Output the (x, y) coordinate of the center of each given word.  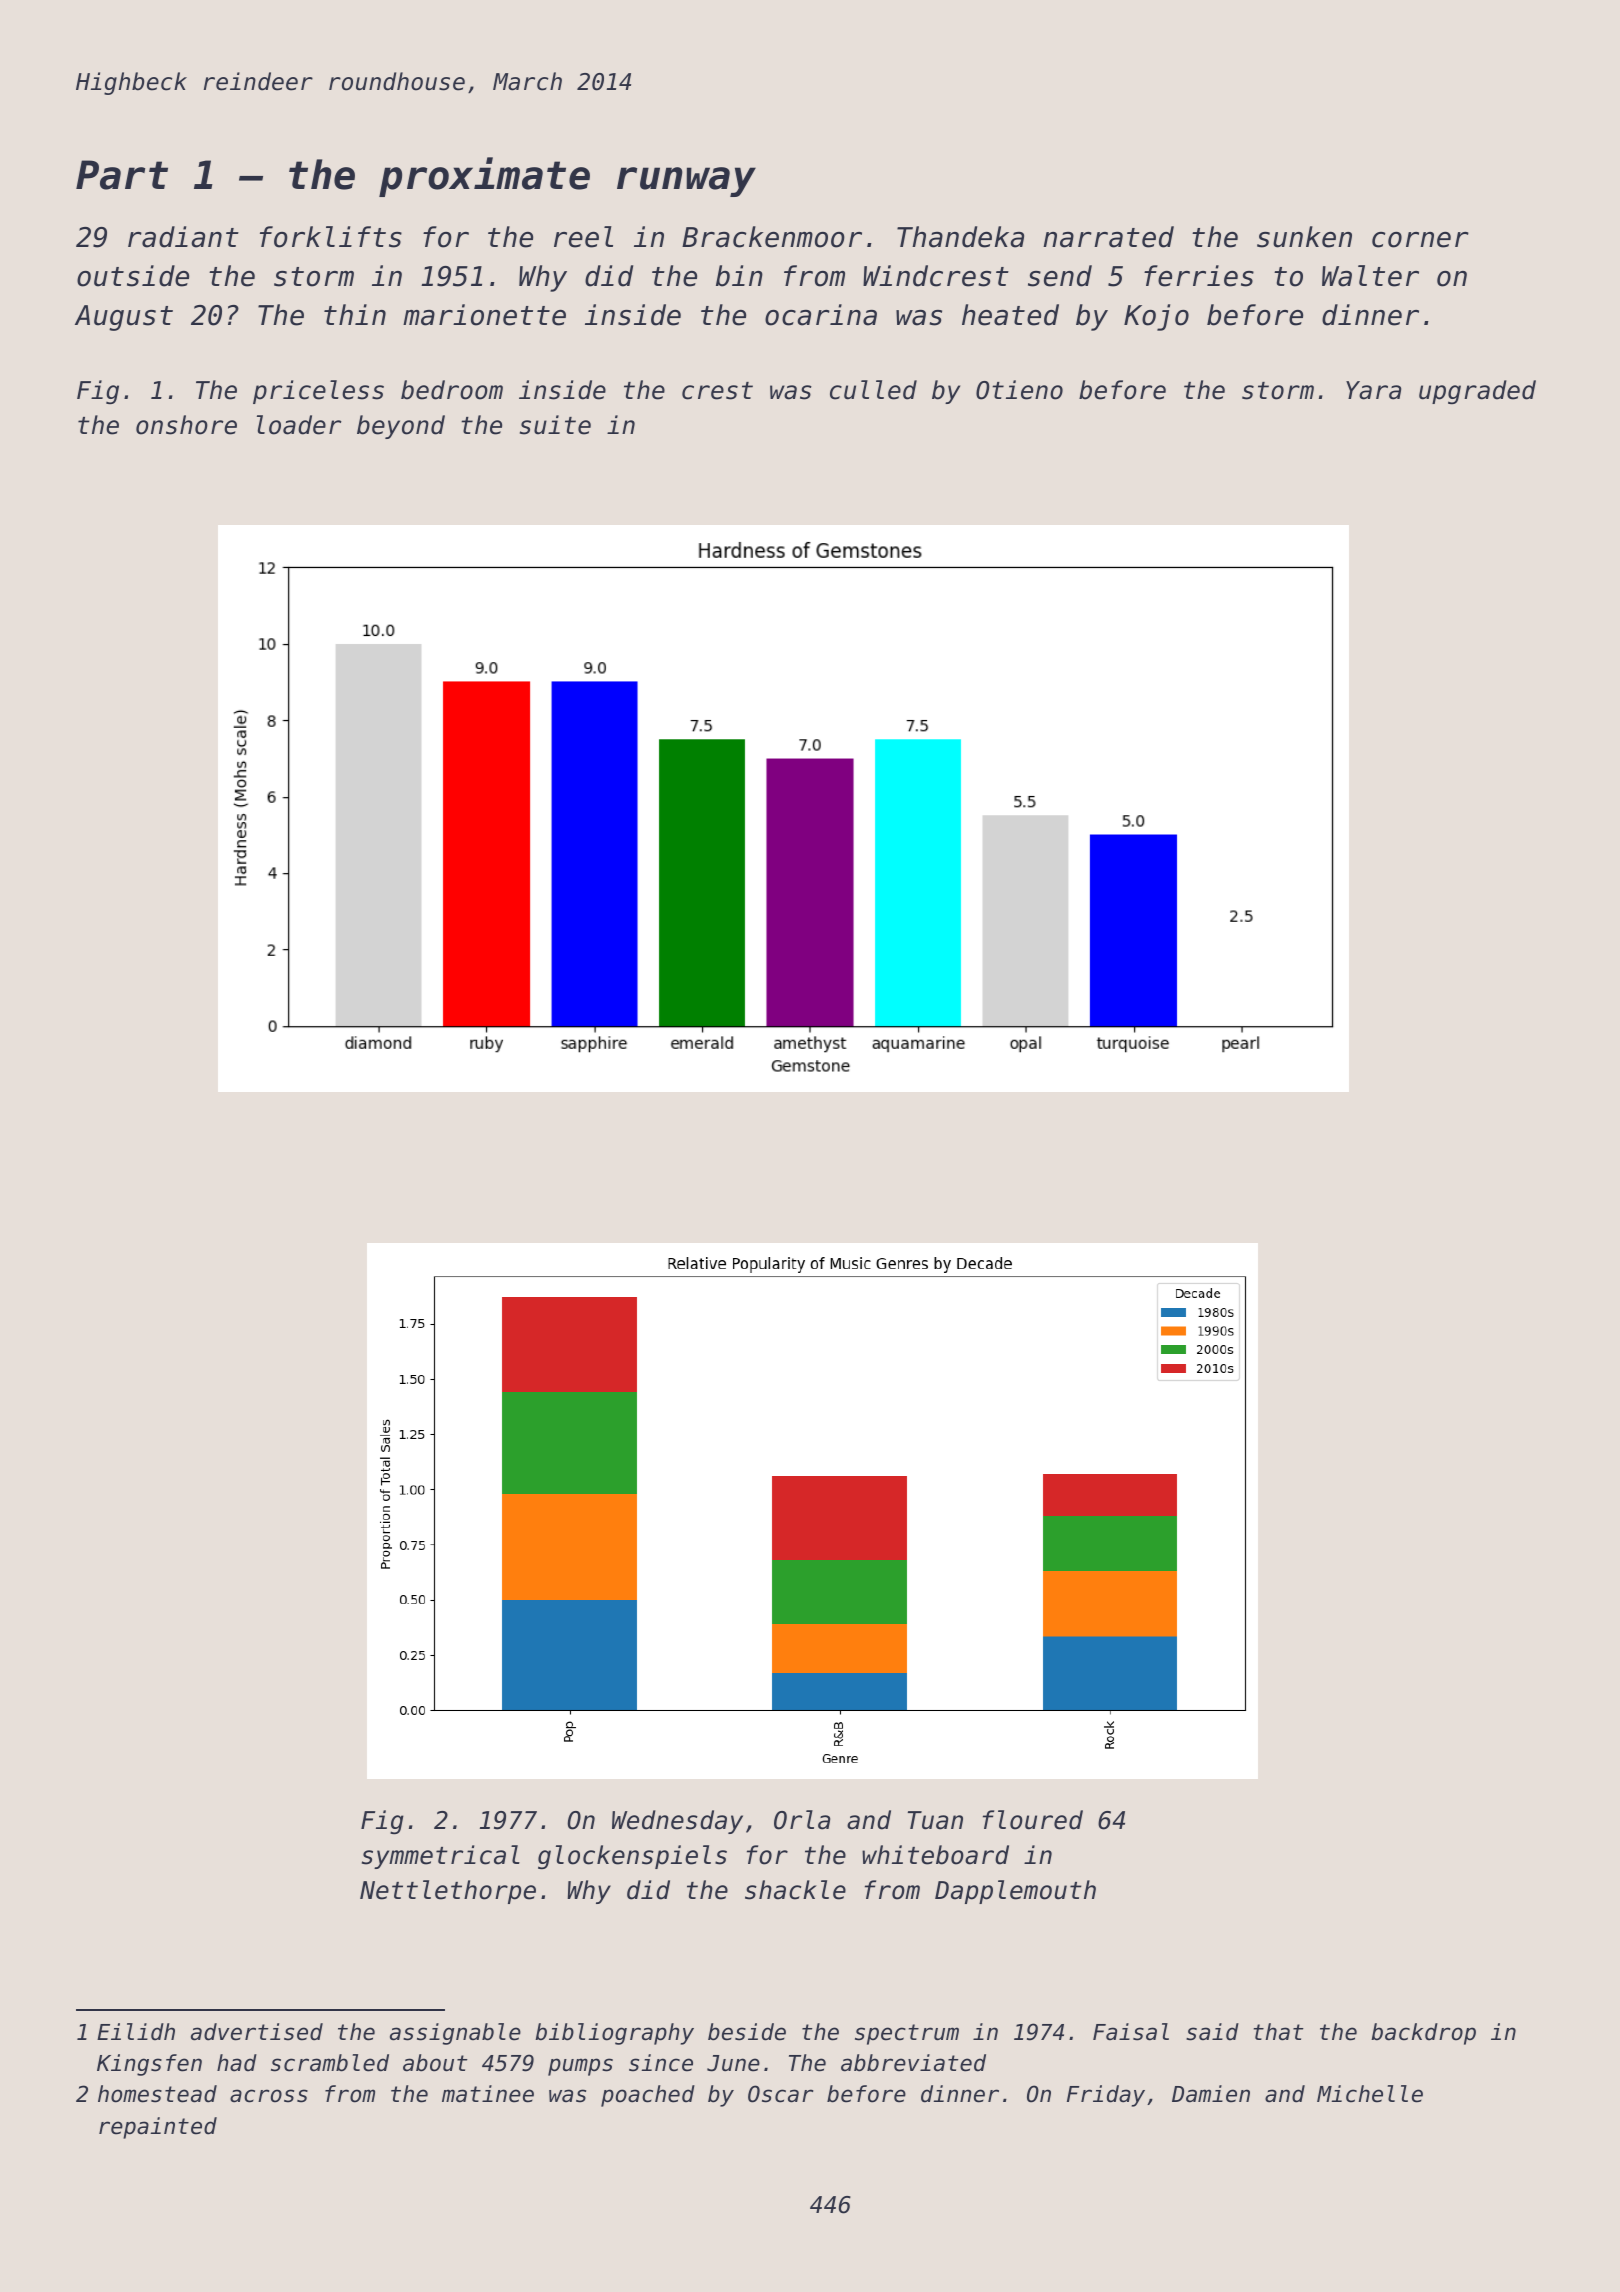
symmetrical (441, 1857)
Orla (802, 1820)
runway (686, 182)
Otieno (1019, 390)
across (269, 2096)
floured (1033, 1820)
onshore (186, 425)
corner (1420, 240)
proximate (484, 177)
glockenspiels (632, 1857)
